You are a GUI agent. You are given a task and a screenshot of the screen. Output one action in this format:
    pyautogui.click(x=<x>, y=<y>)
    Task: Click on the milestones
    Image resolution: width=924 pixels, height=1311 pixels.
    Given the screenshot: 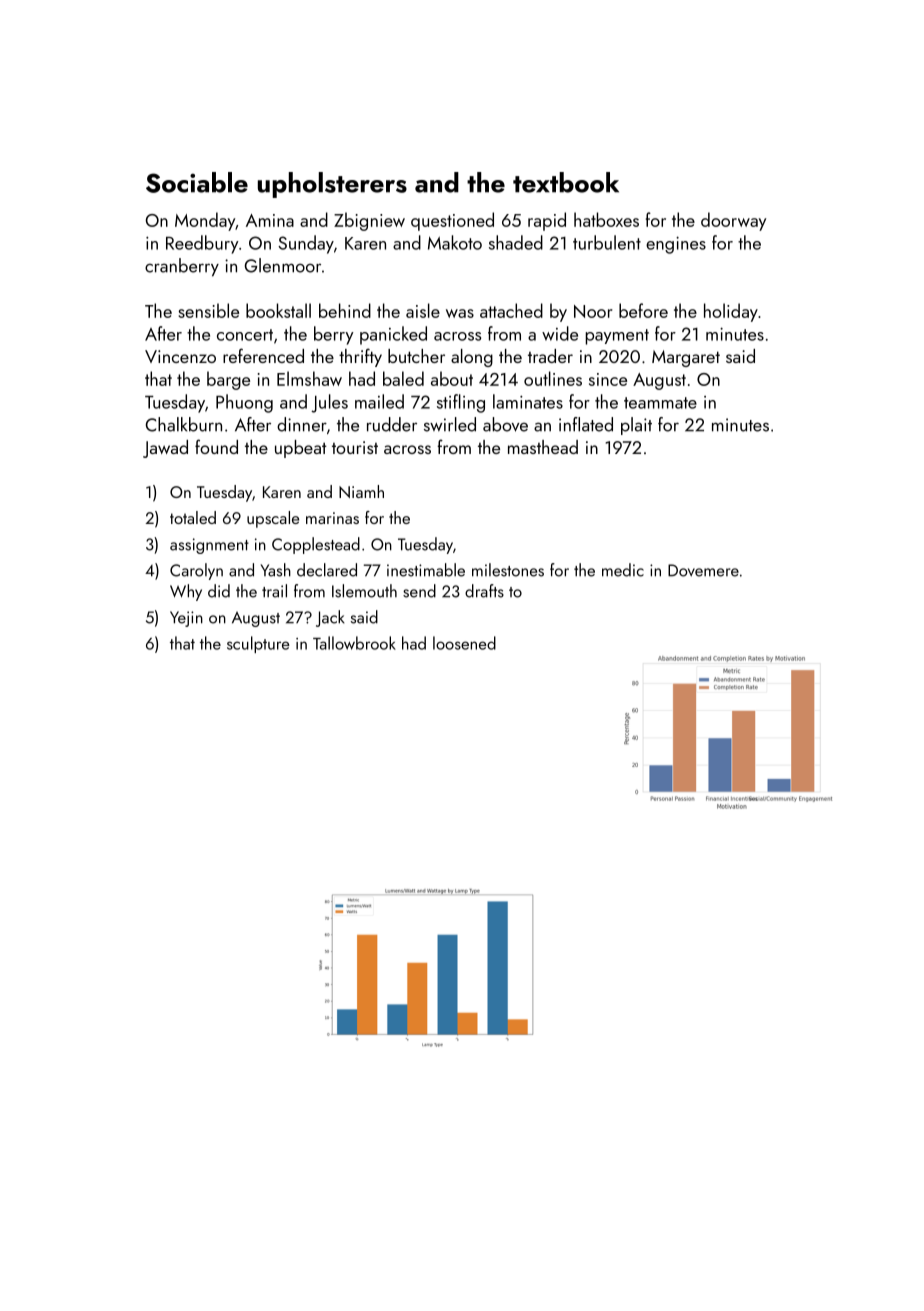 What is the action you would take?
    pyautogui.click(x=508, y=570)
